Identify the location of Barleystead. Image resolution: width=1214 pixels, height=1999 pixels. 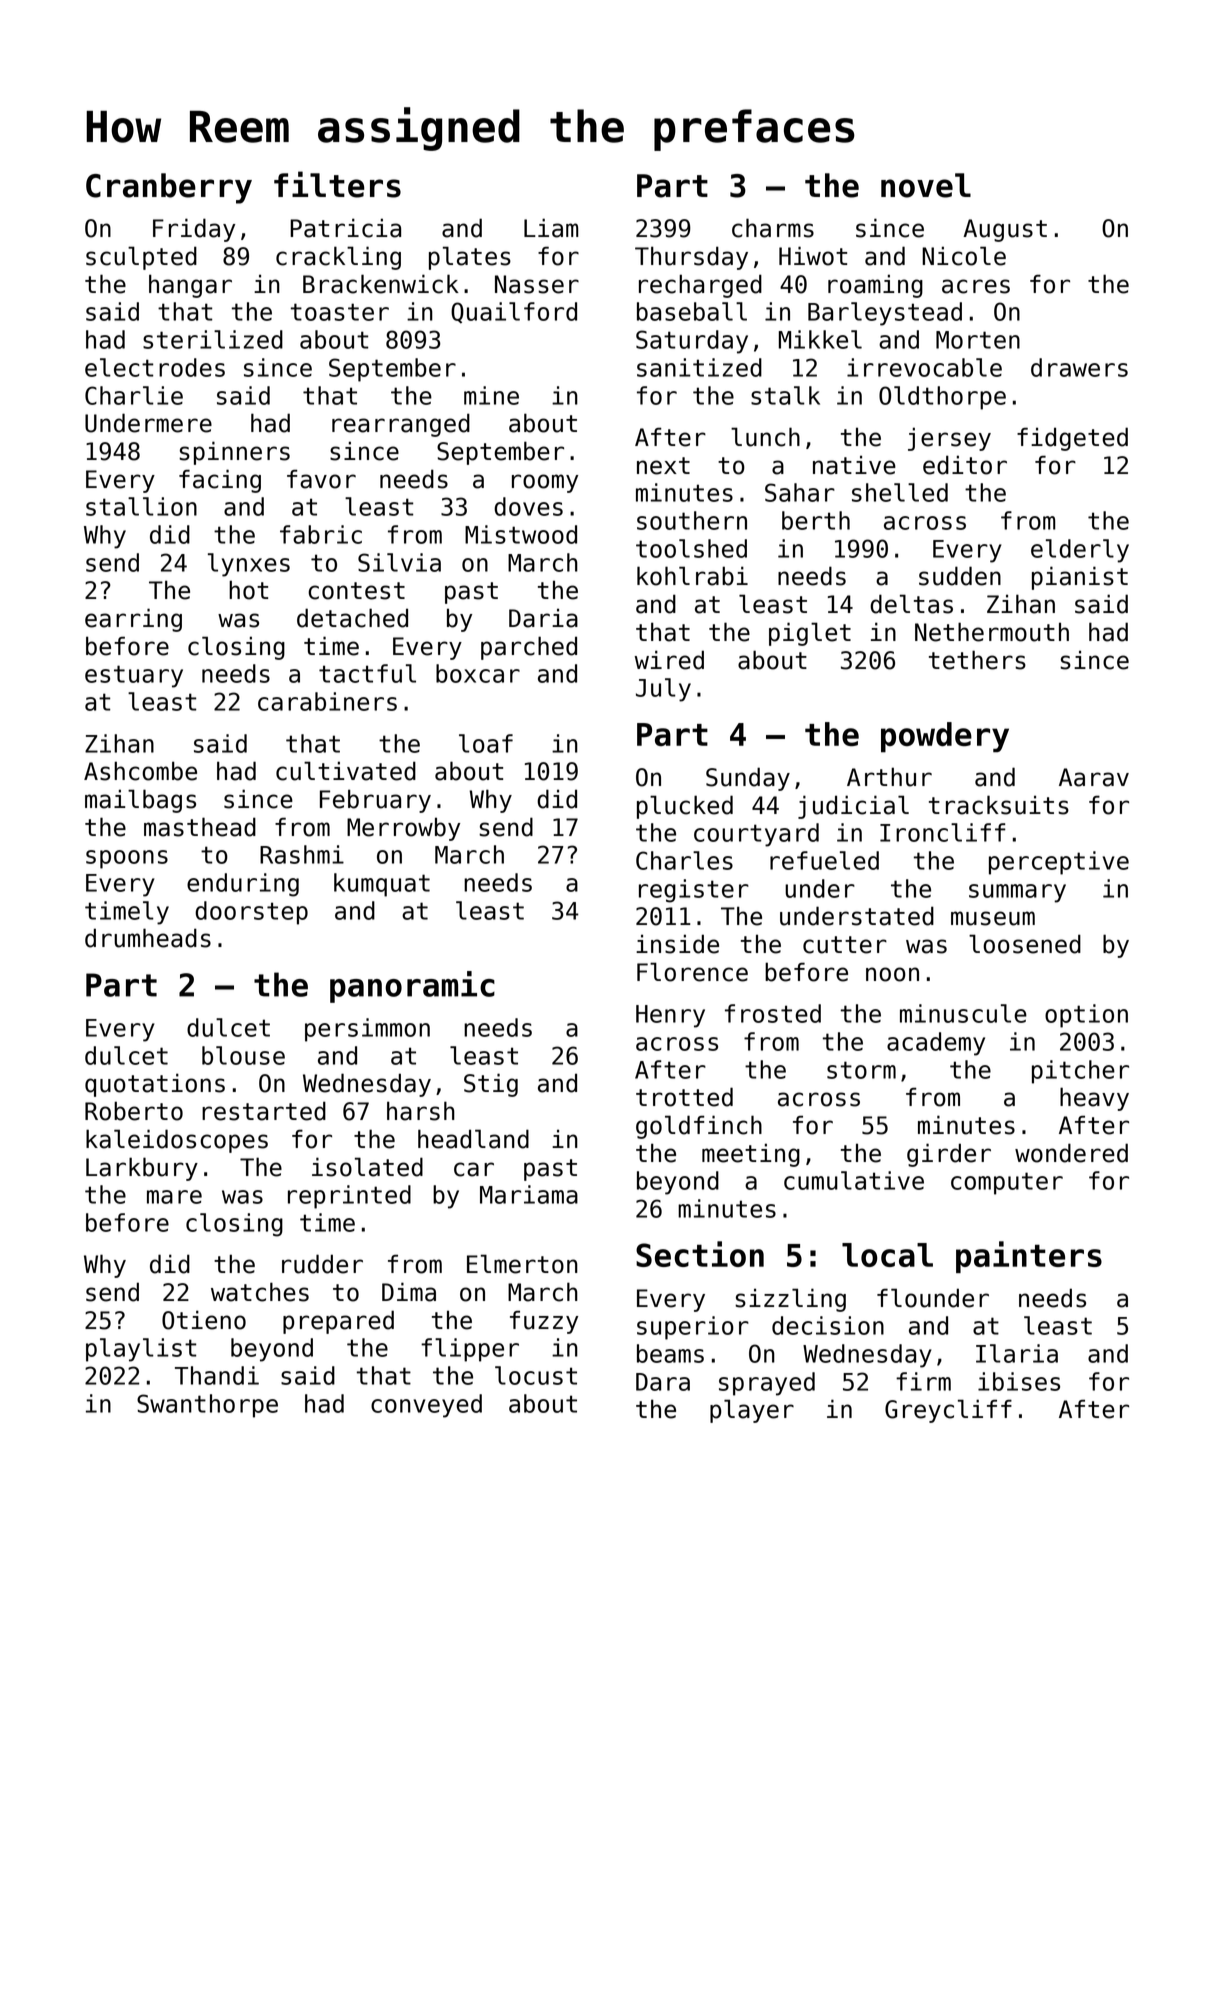
(885, 314).
